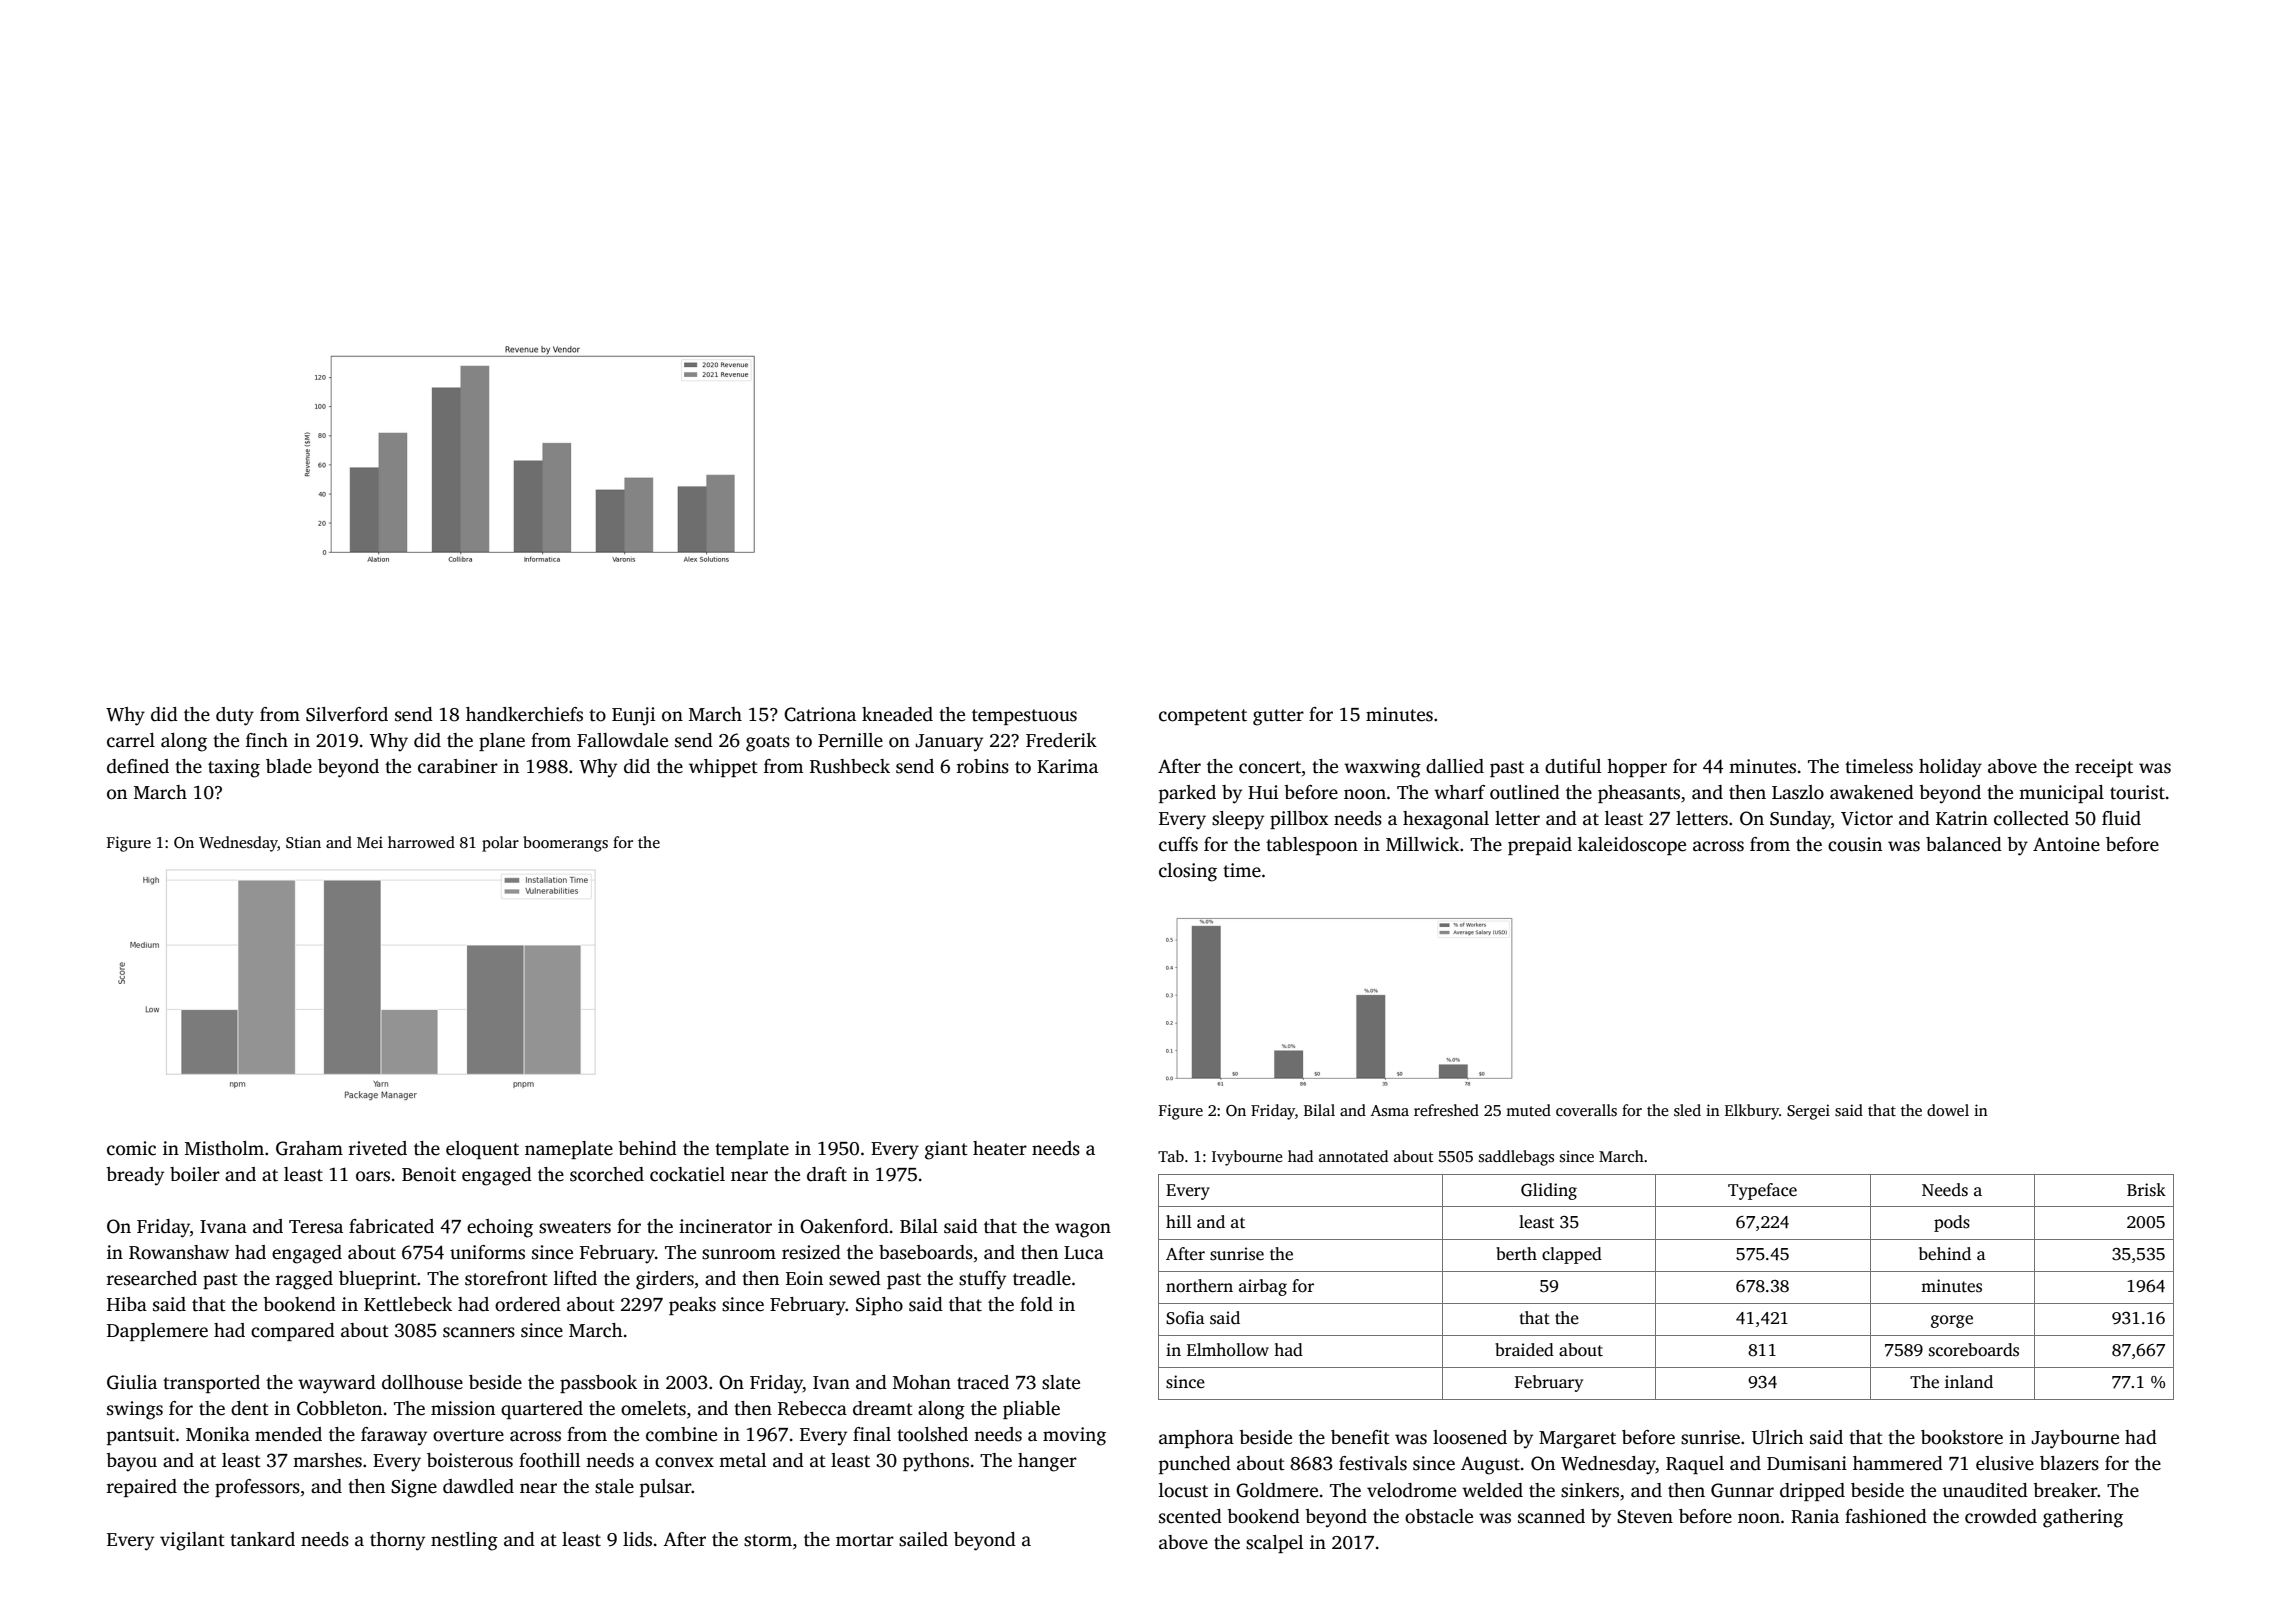 The image size is (2280, 1612). I want to click on Eunji, so click(633, 716).
